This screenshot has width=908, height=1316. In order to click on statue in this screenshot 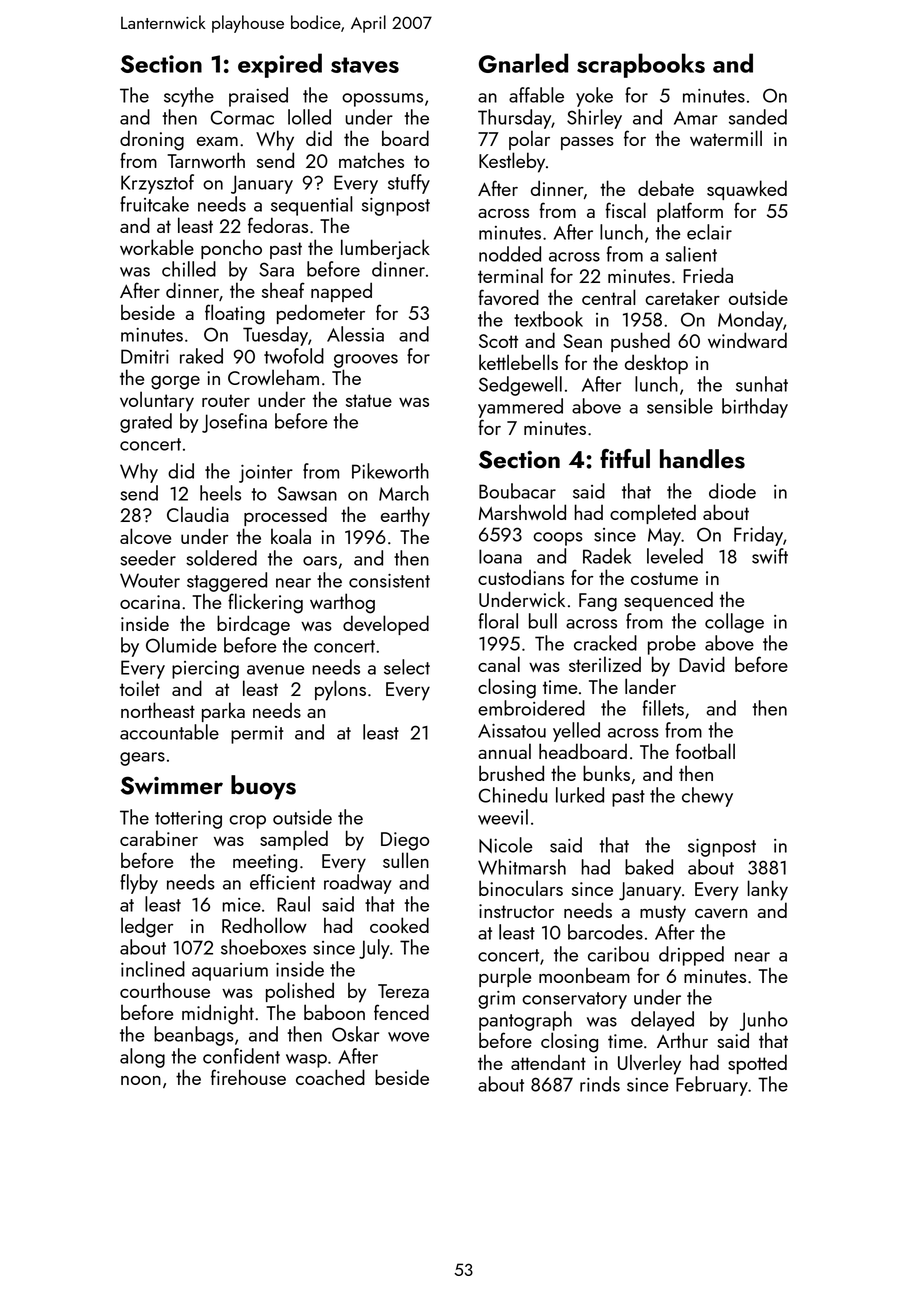, I will do `click(369, 400)`.
